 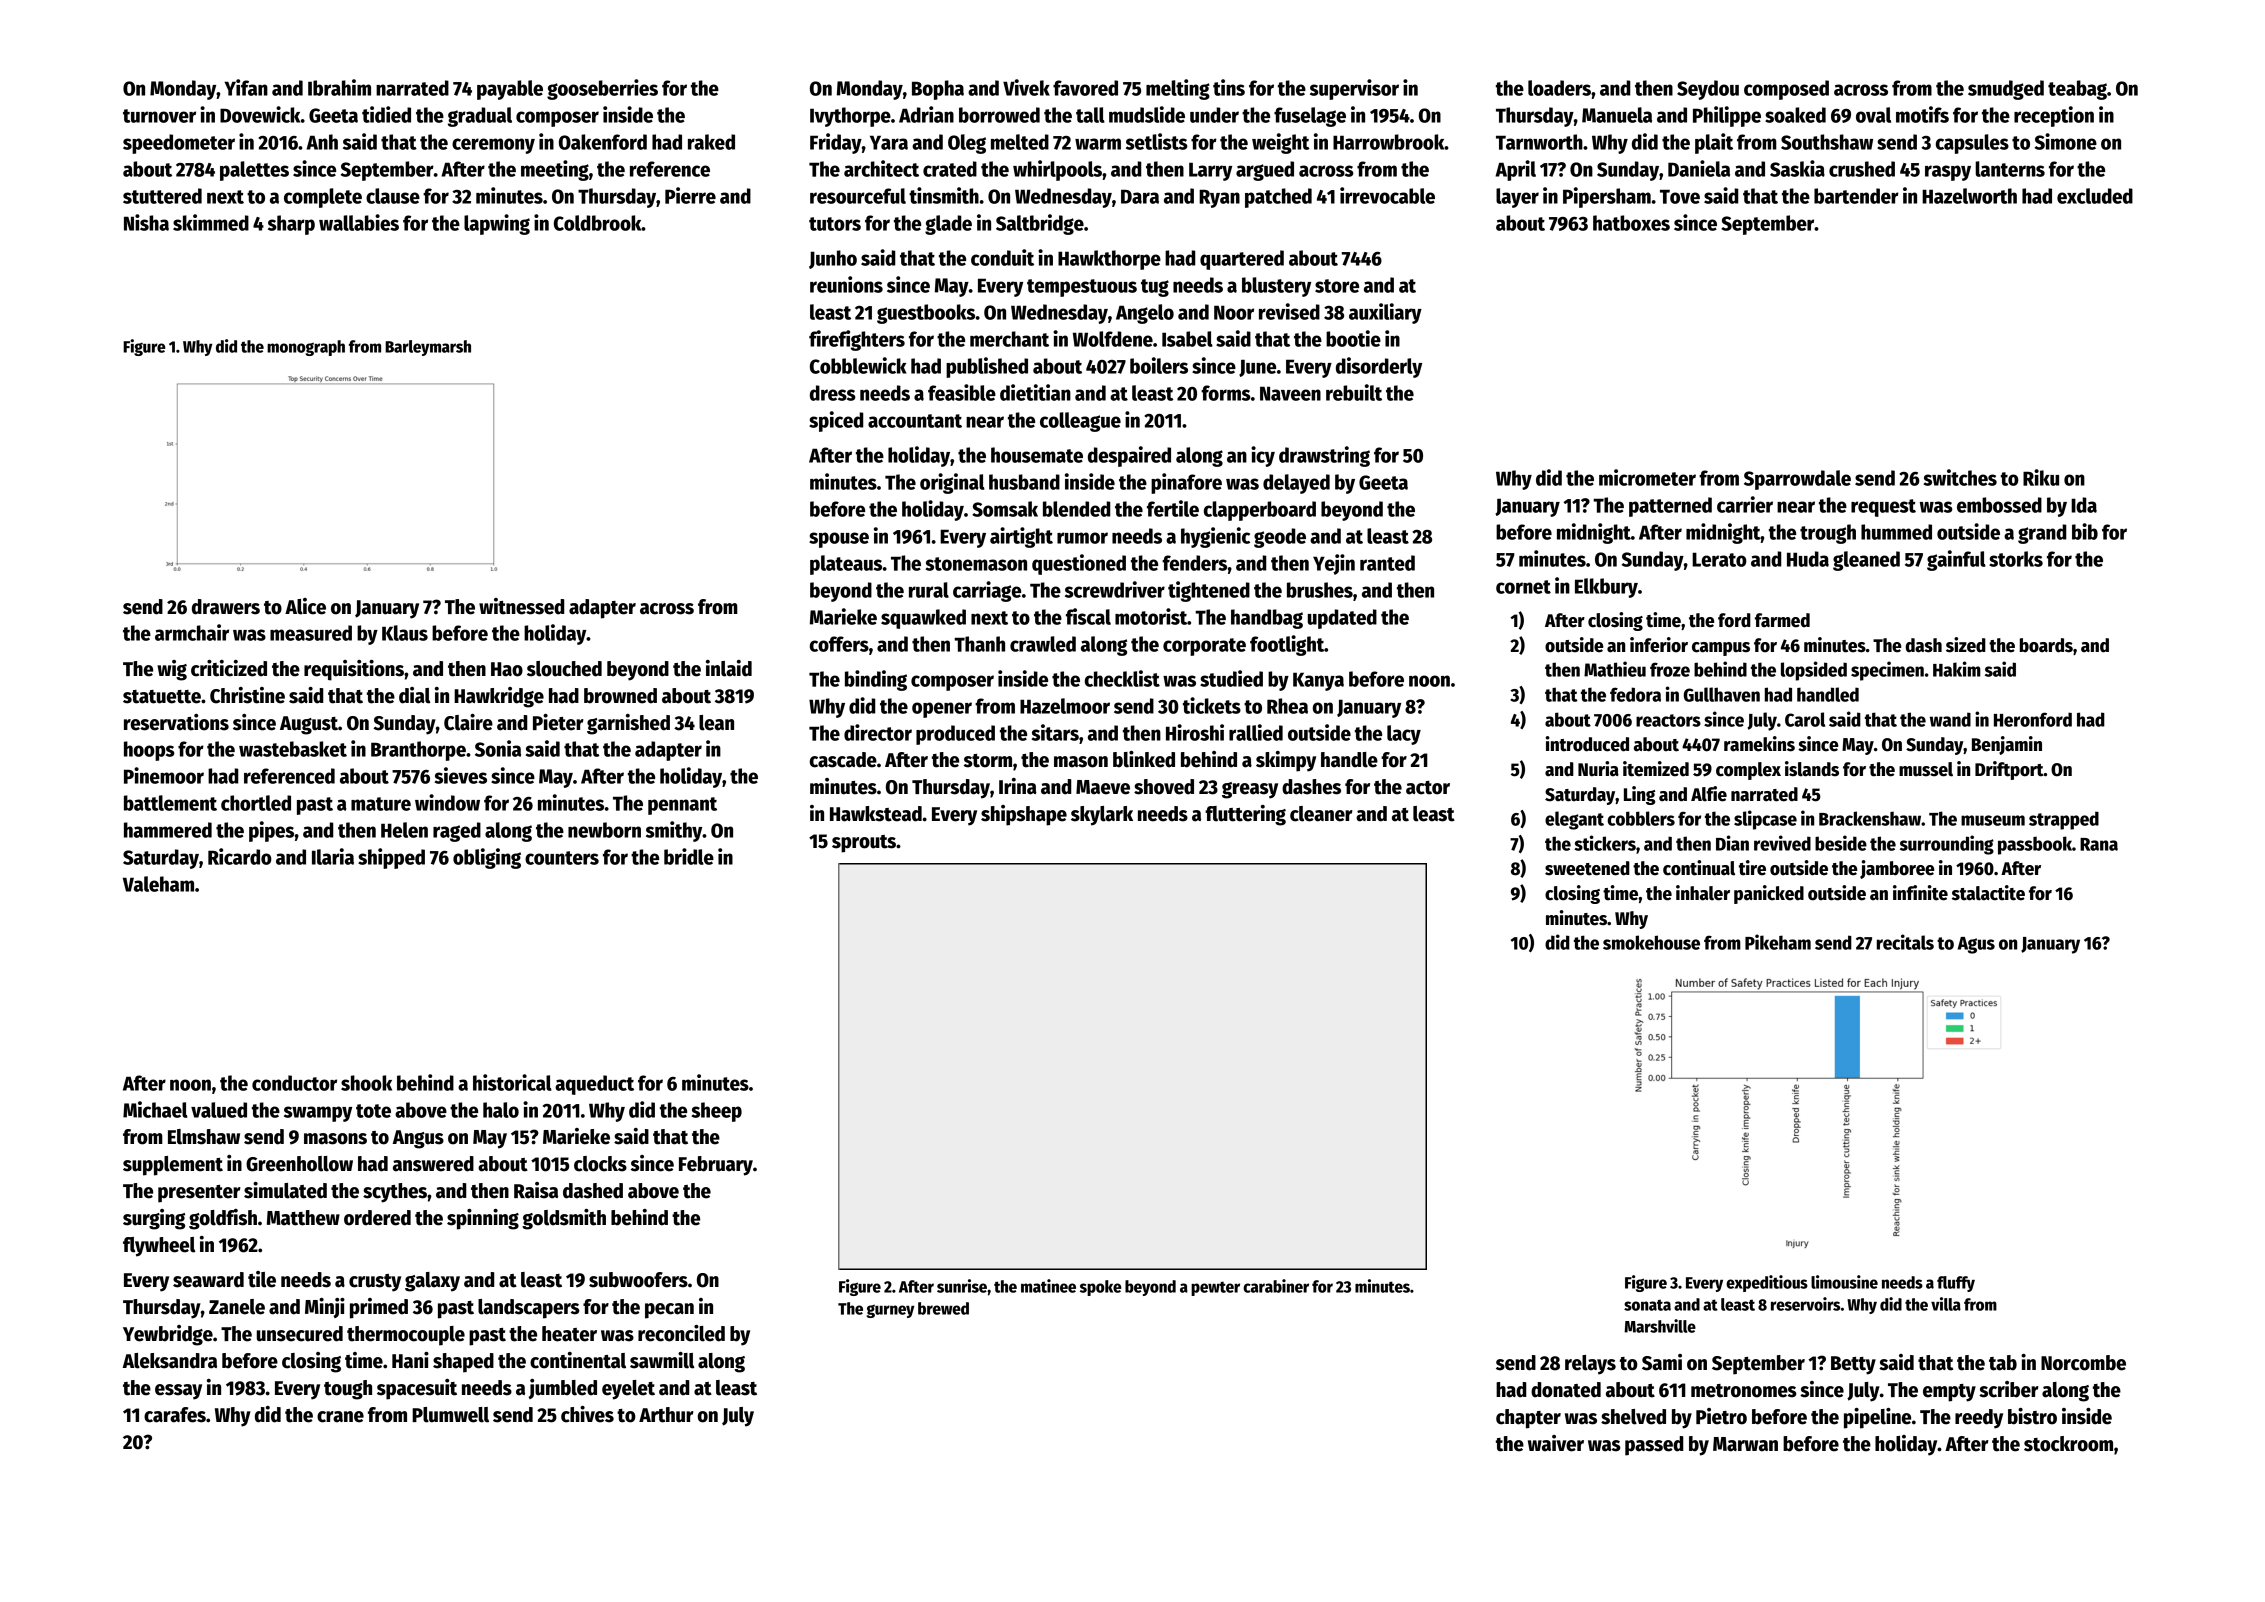 I want to click on Yewbridge, so click(x=168, y=1335).
